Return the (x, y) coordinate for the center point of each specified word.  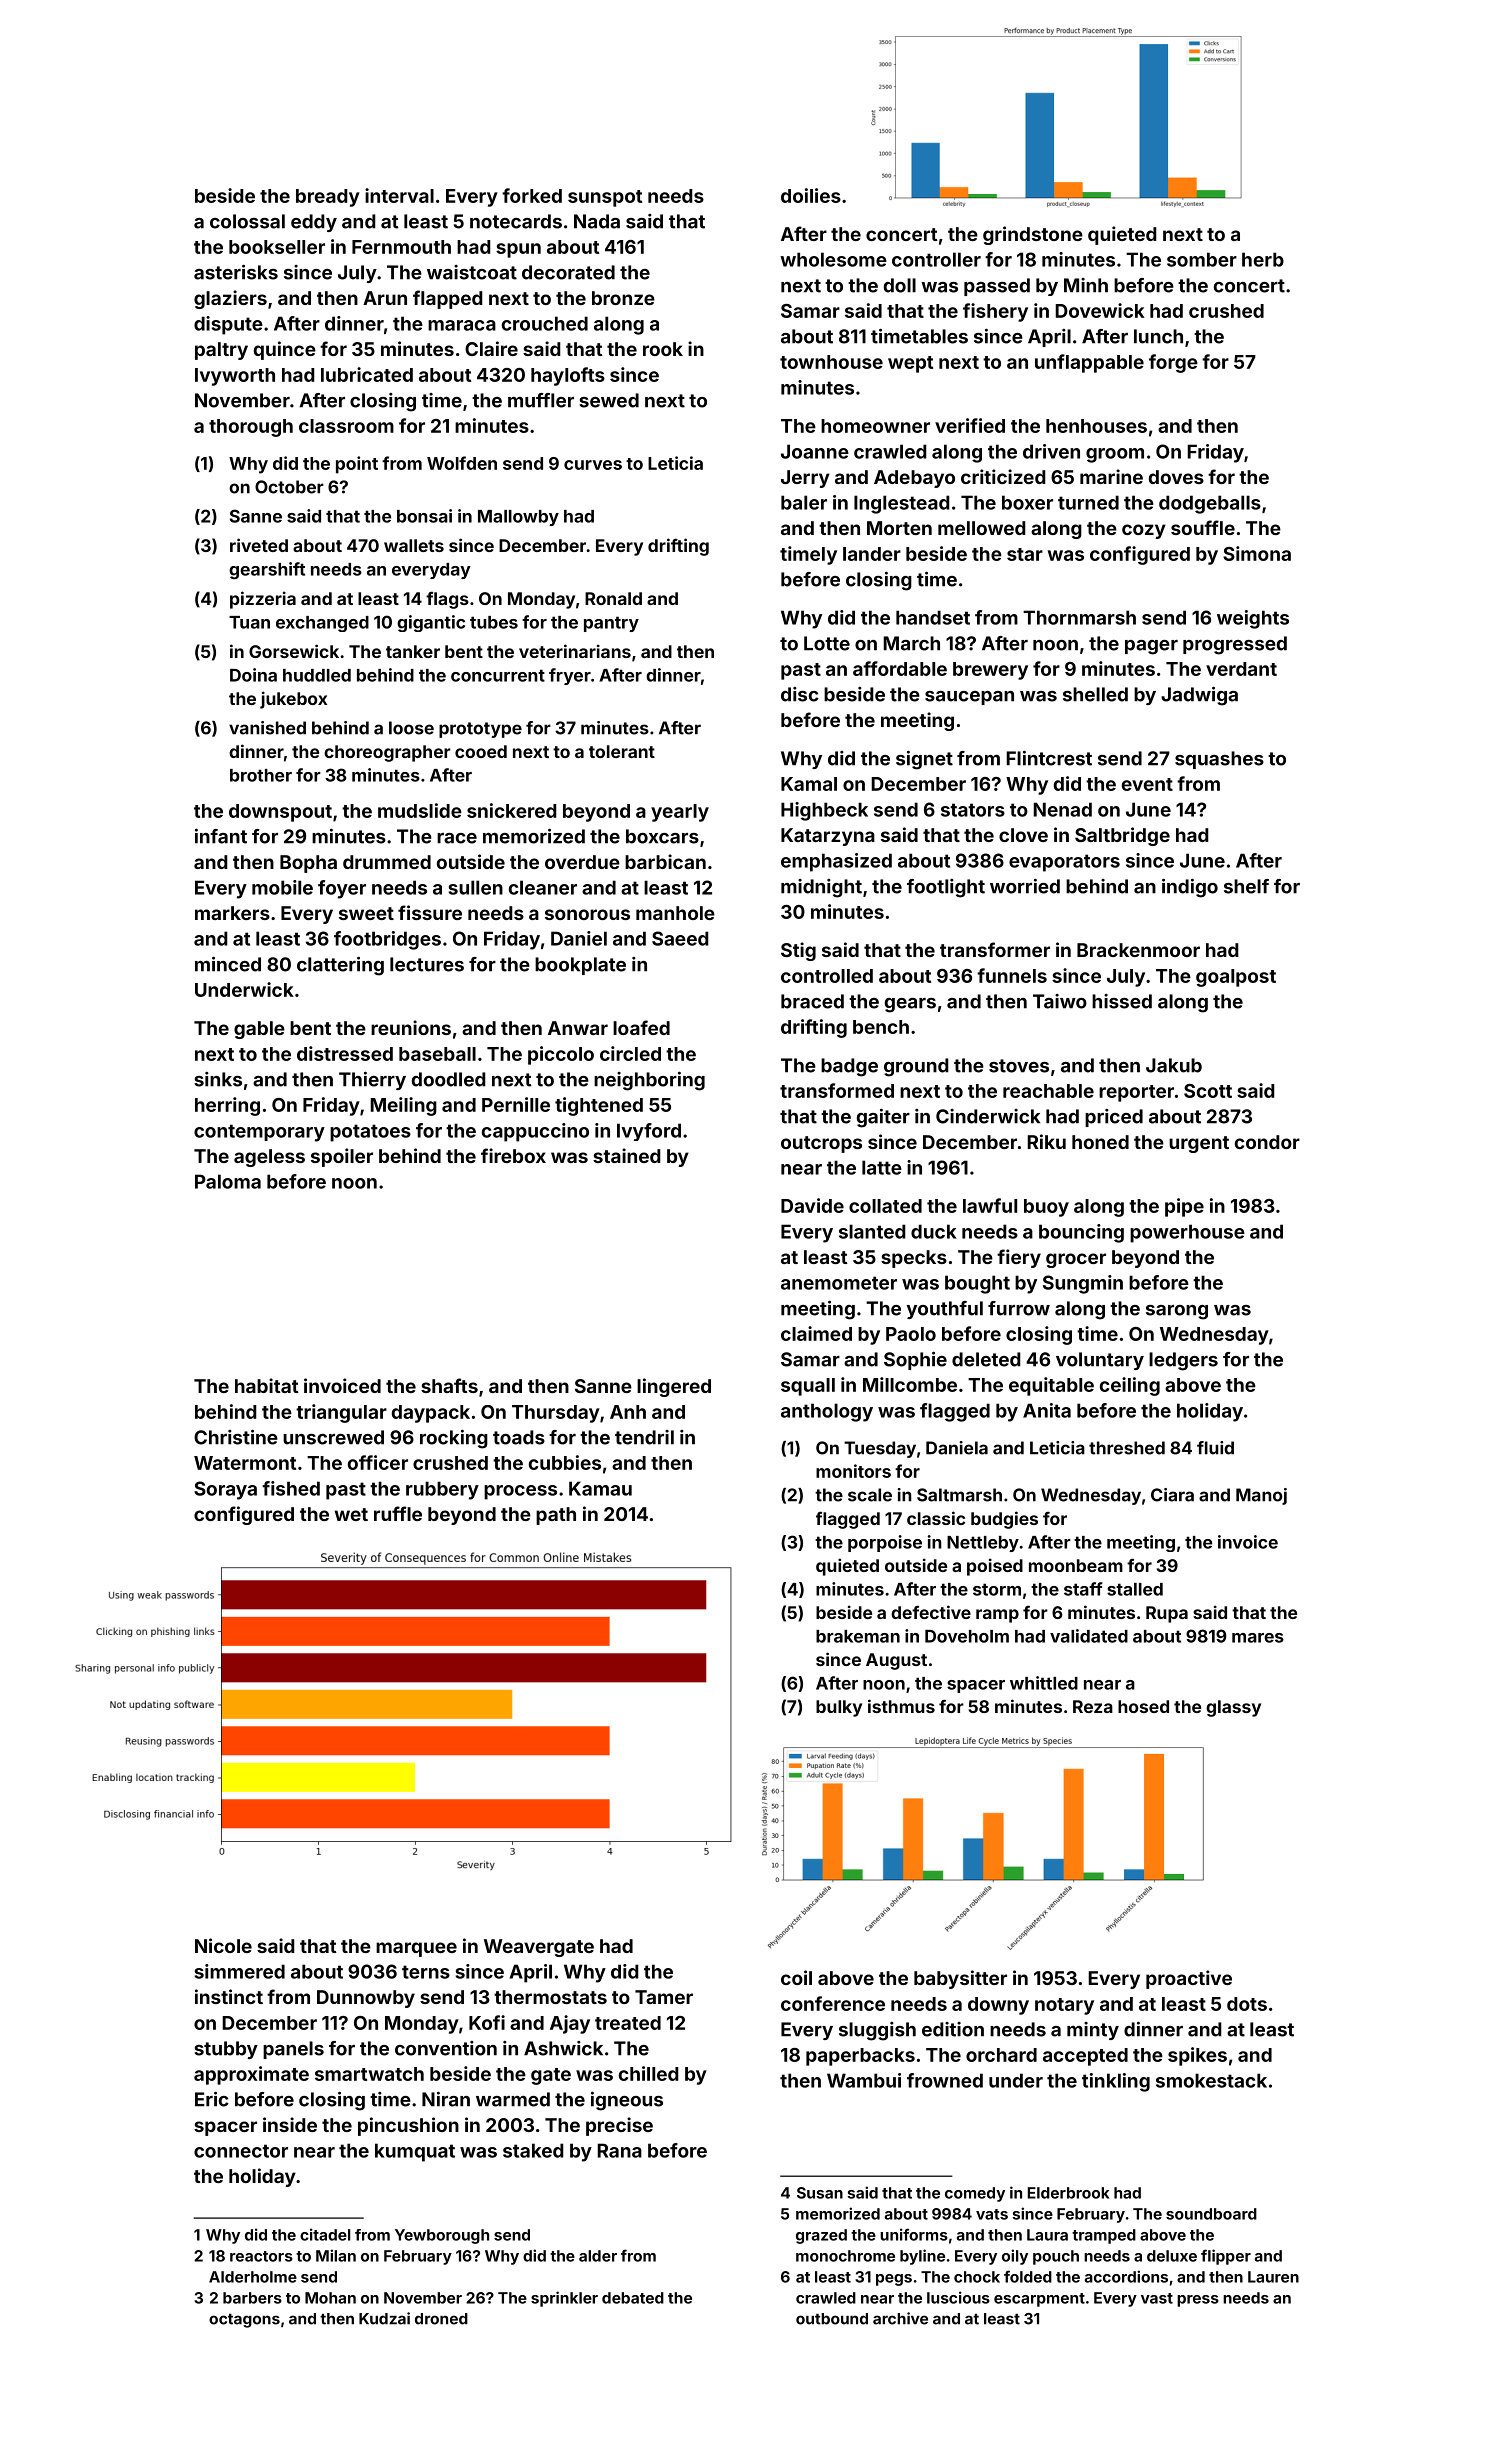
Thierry (372, 1081)
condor (1267, 1142)
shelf (1246, 886)
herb (1263, 259)
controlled (827, 976)
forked (532, 195)
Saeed (680, 938)
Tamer (664, 1997)
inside (290, 2124)
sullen (475, 887)
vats (992, 2214)
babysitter (960, 1979)
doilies (811, 195)
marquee (416, 1949)
